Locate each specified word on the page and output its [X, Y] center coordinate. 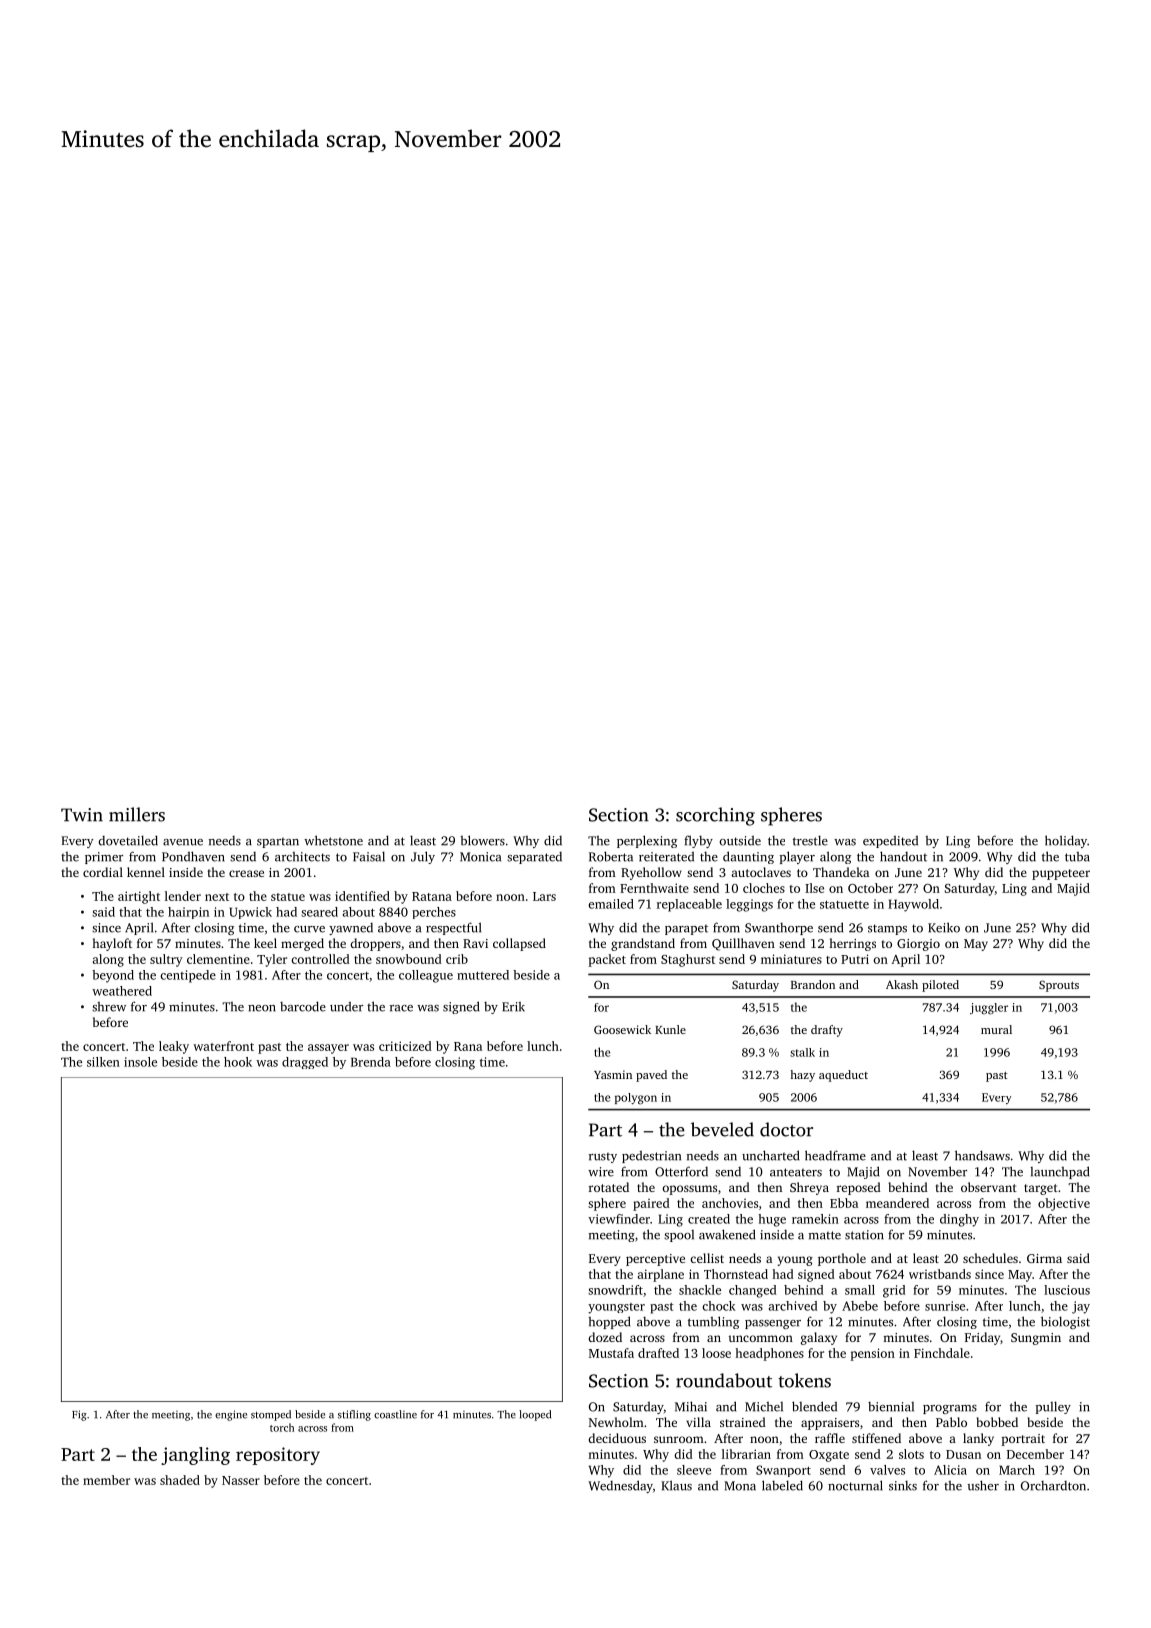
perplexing [647, 841]
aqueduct [843, 1076]
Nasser [241, 1480]
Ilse [814, 888]
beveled [722, 1129]
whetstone [333, 840]
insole [140, 1062]
